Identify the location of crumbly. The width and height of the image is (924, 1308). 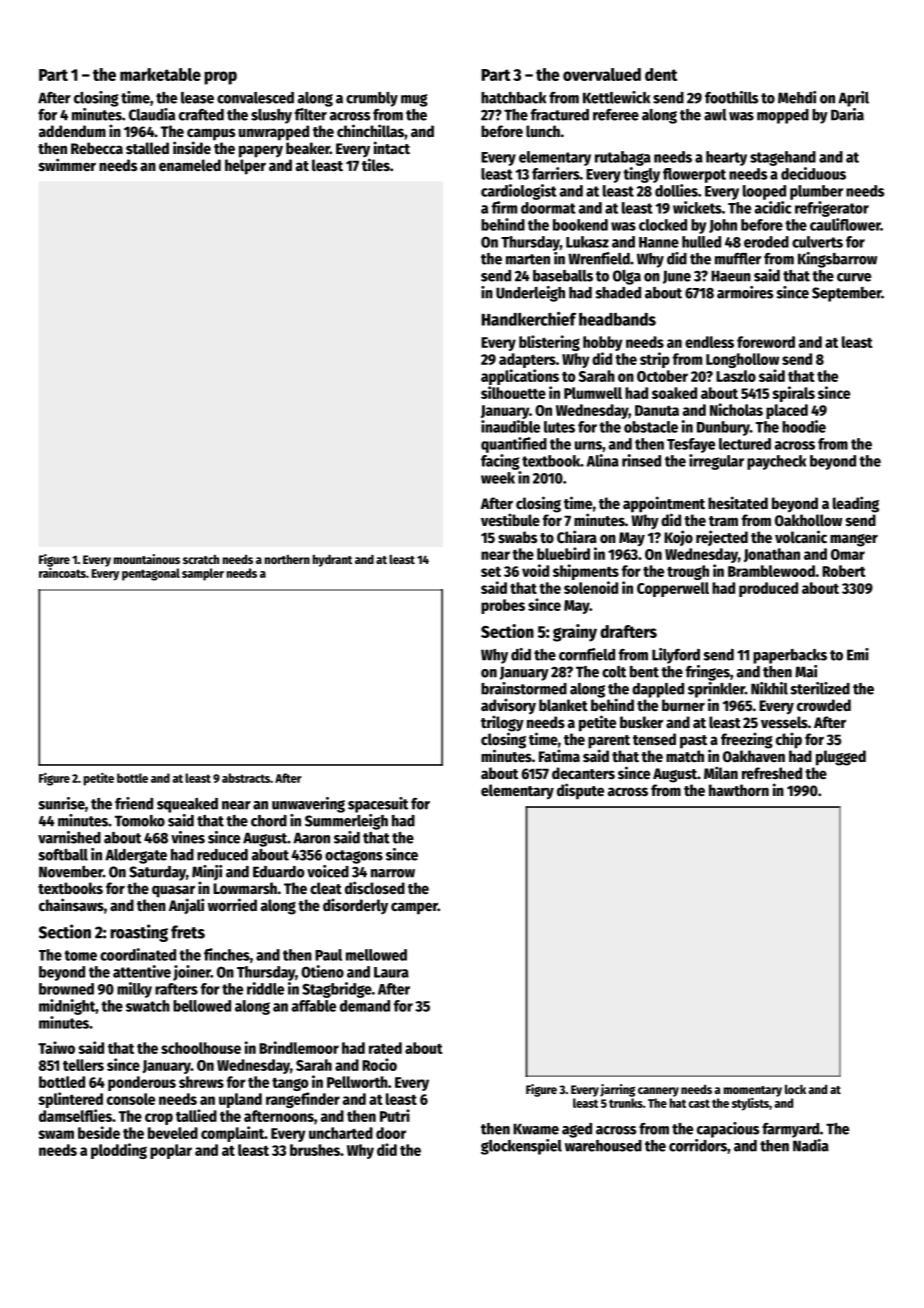
(372, 99).
